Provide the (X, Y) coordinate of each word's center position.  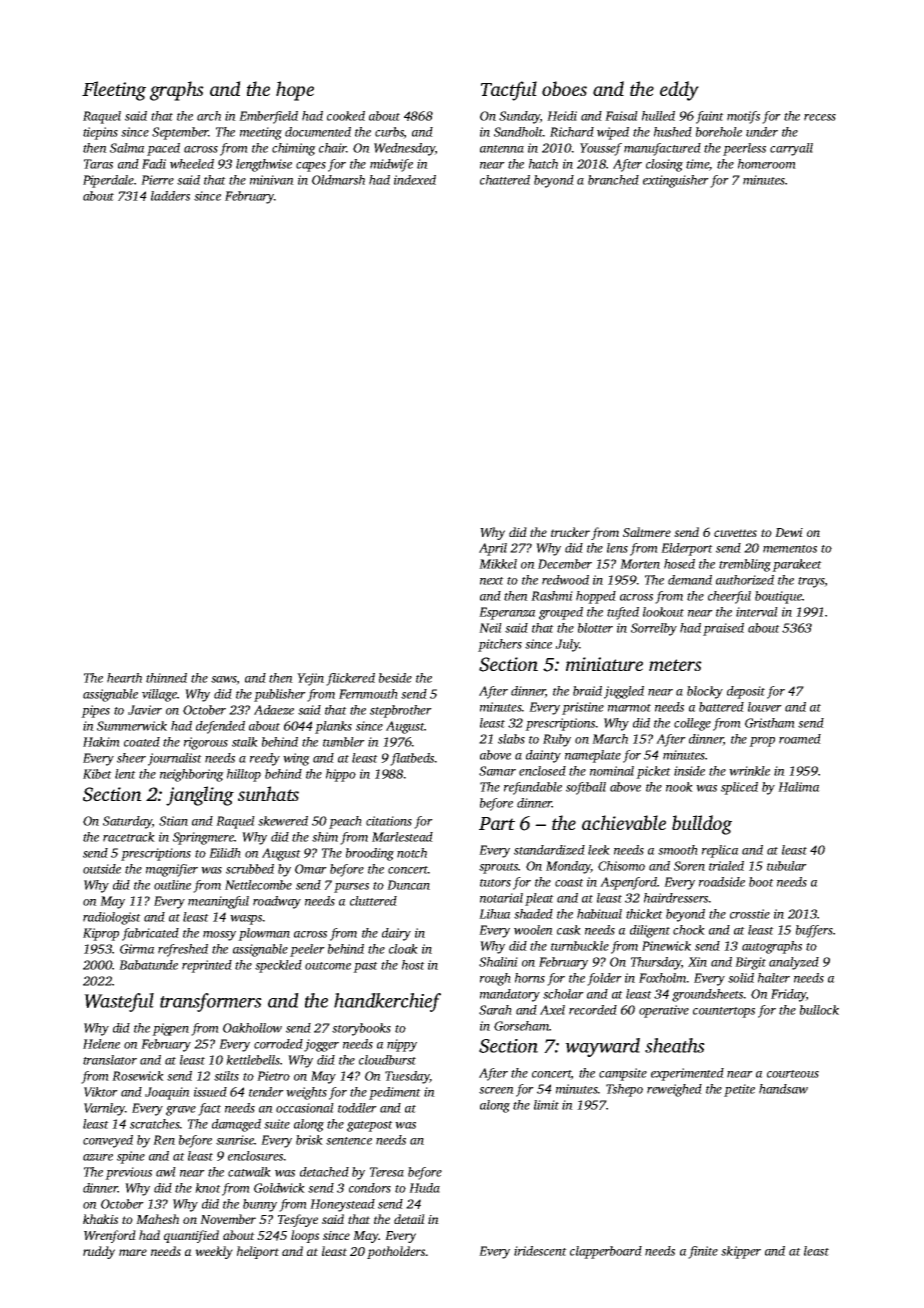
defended (220, 727)
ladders (170, 196)
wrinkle (749, 771)
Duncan (408, 885)
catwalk (249, 1172)
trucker (570, 532)
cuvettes (735, 533)
